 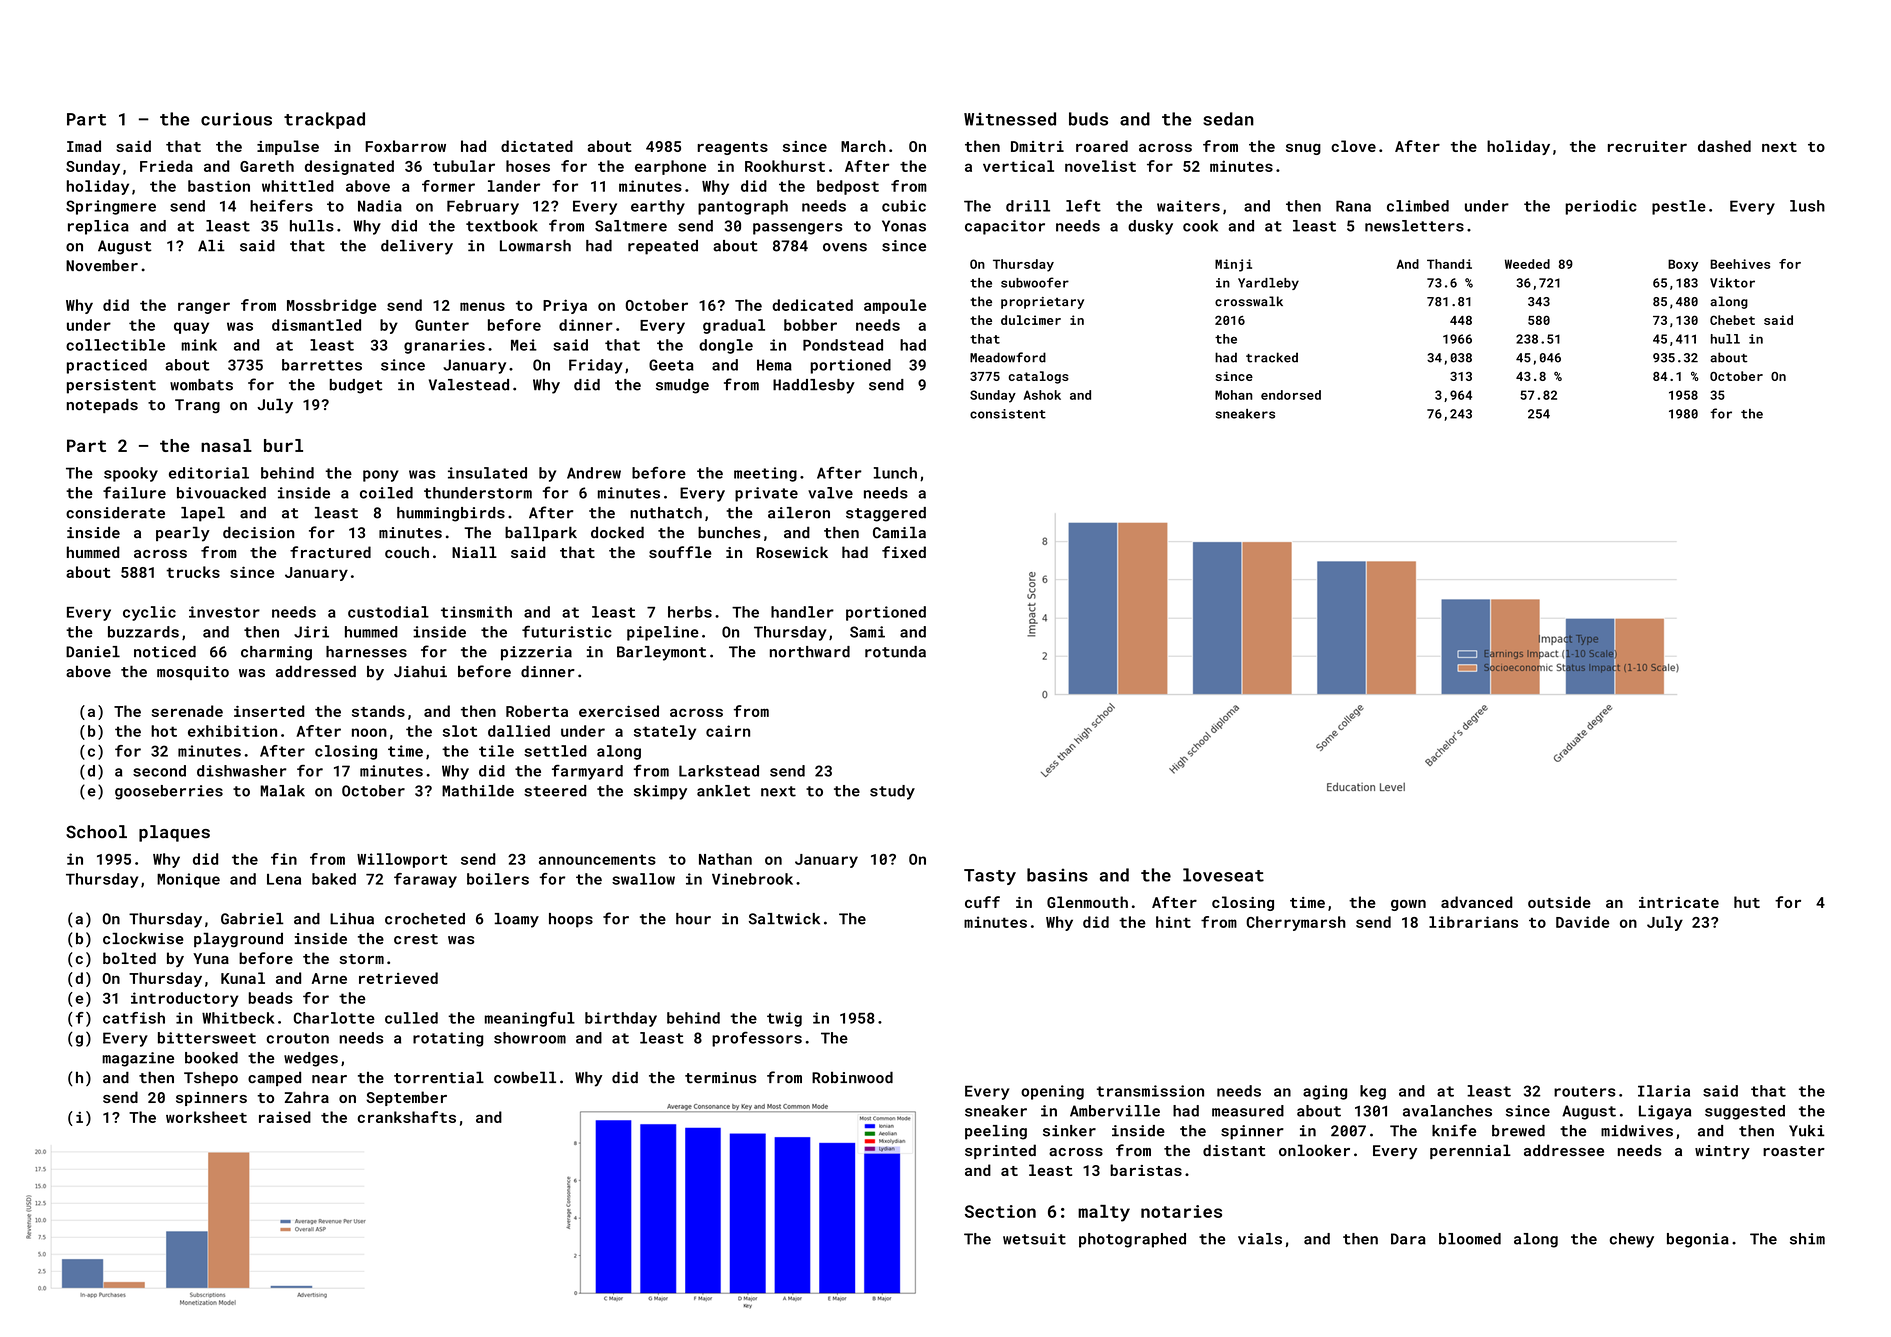 I want to click on malty, so click(x=1104, y=1213).
